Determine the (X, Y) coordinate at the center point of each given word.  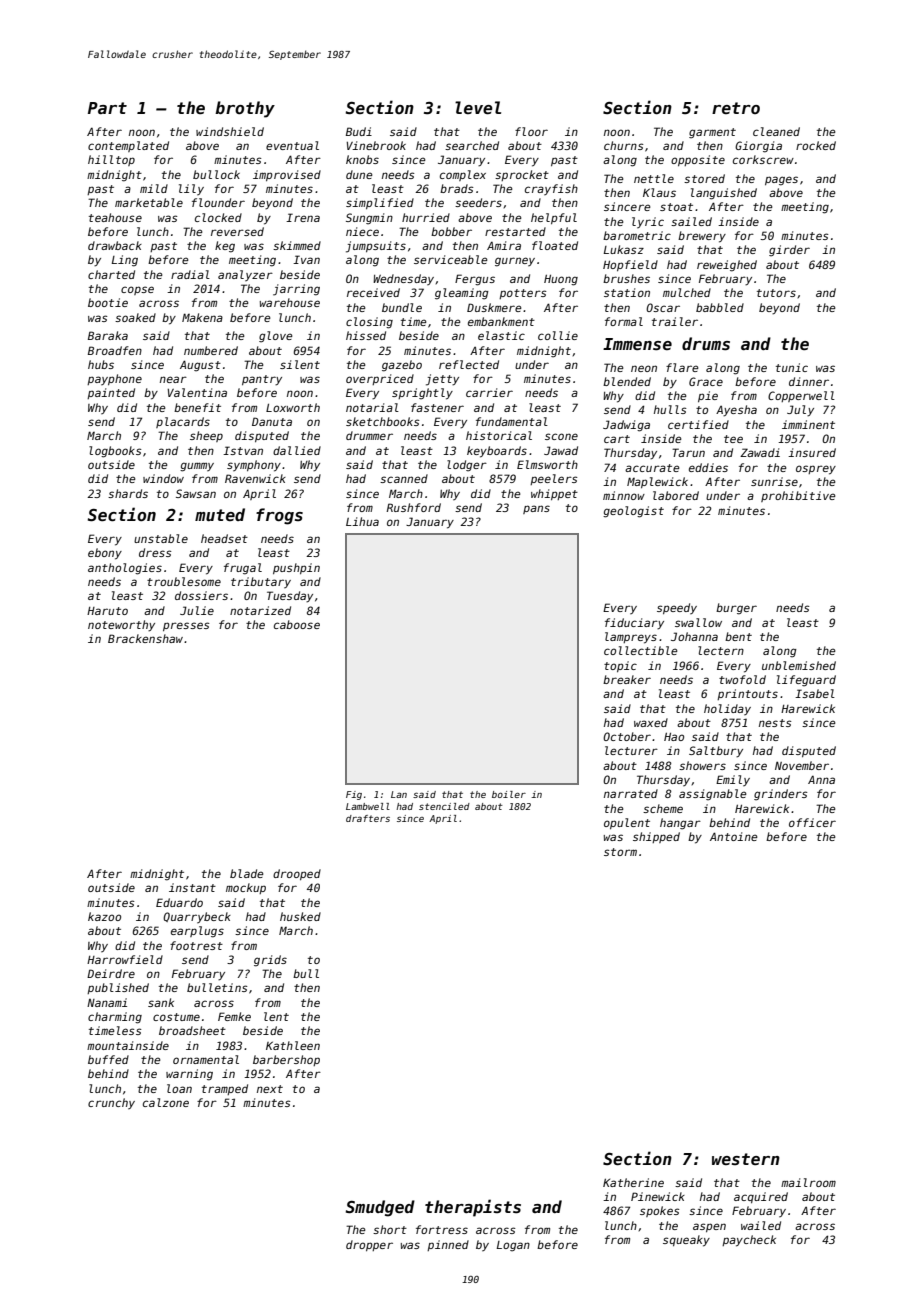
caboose (297, 624)
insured (812, 452)
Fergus (475, 280)
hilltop (111, 160)
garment (712, 133)
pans (536, 509)
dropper (369, 1245)
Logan (513, 1246)
